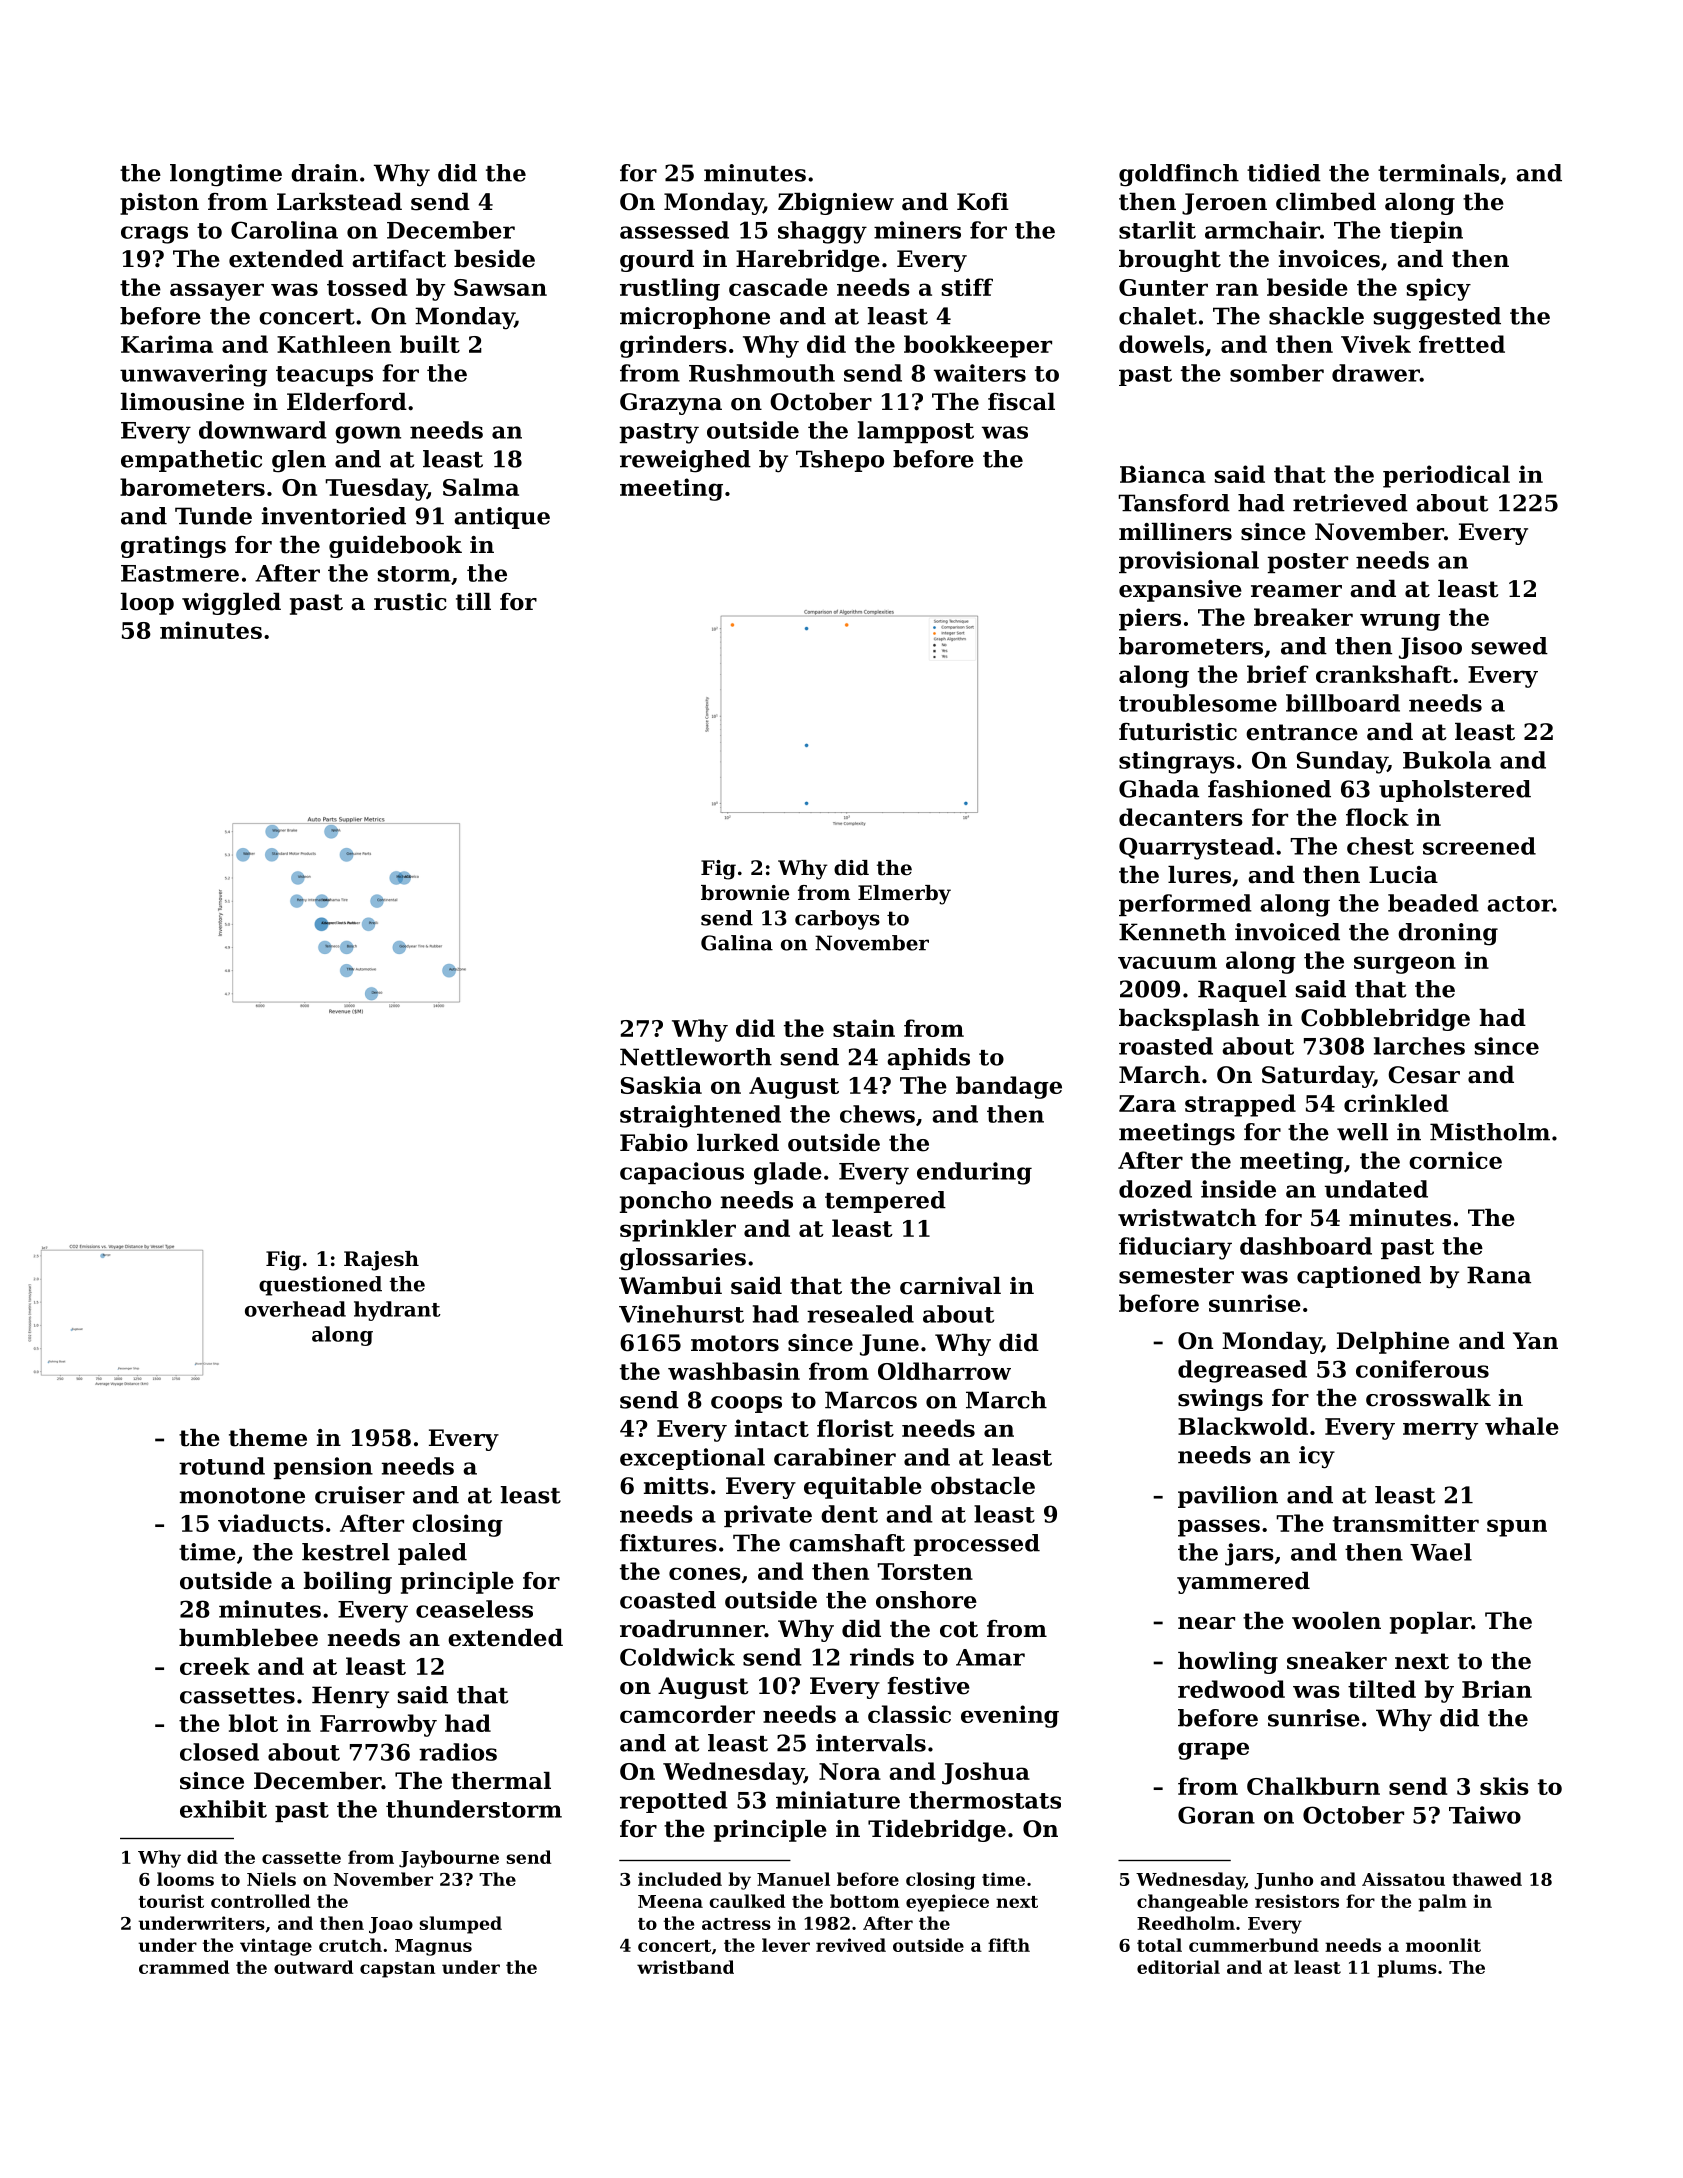 The width and height of the screenshot is (1683, 2178). What do you see at coordinates (1262, 230) in the screenshot?
I see `armchair` at bounding box center [1262, 230].
